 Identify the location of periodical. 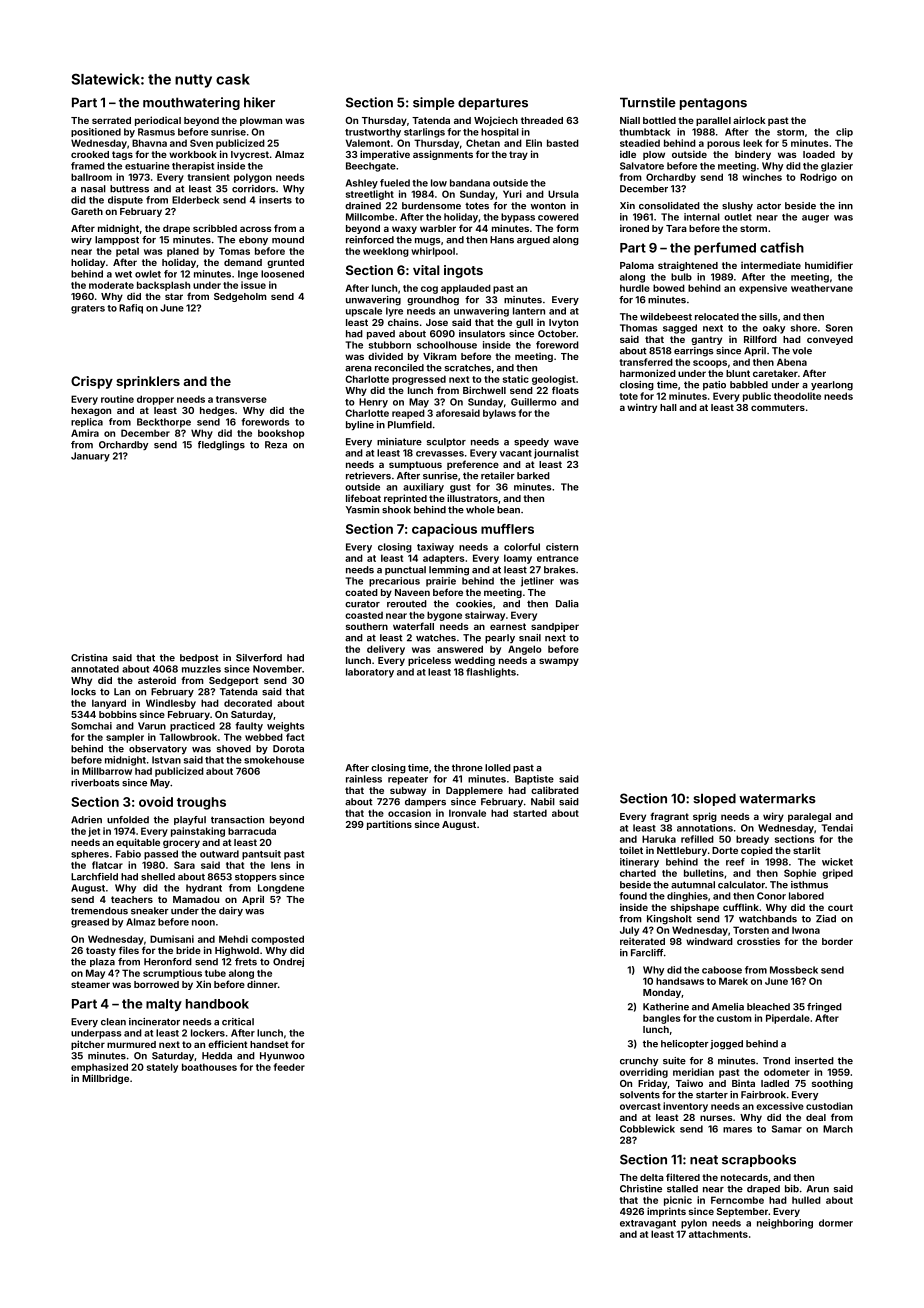
(158, 121).
